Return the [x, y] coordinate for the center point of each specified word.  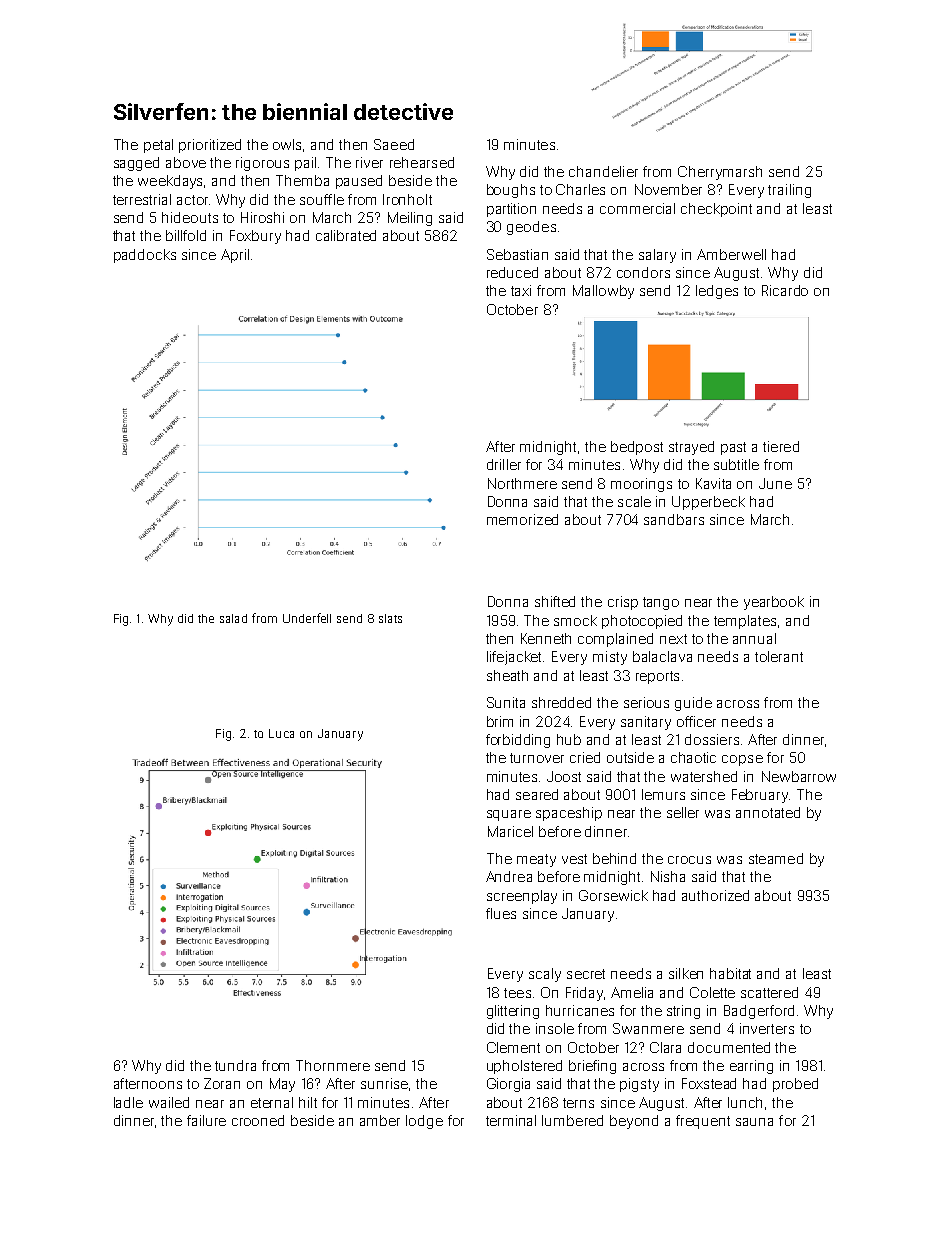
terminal [511, 1120]
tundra [235, 1065]
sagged [136, 164]
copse [742, 760]
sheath [507, 675]
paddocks [145, 256]
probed [795, 1085]
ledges [717, 292]
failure [206, 1120]
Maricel [510, 831]
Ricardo [785, 290]
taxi [521, 290]
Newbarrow [799, 776]
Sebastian [517, 254]
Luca [281, 733]
